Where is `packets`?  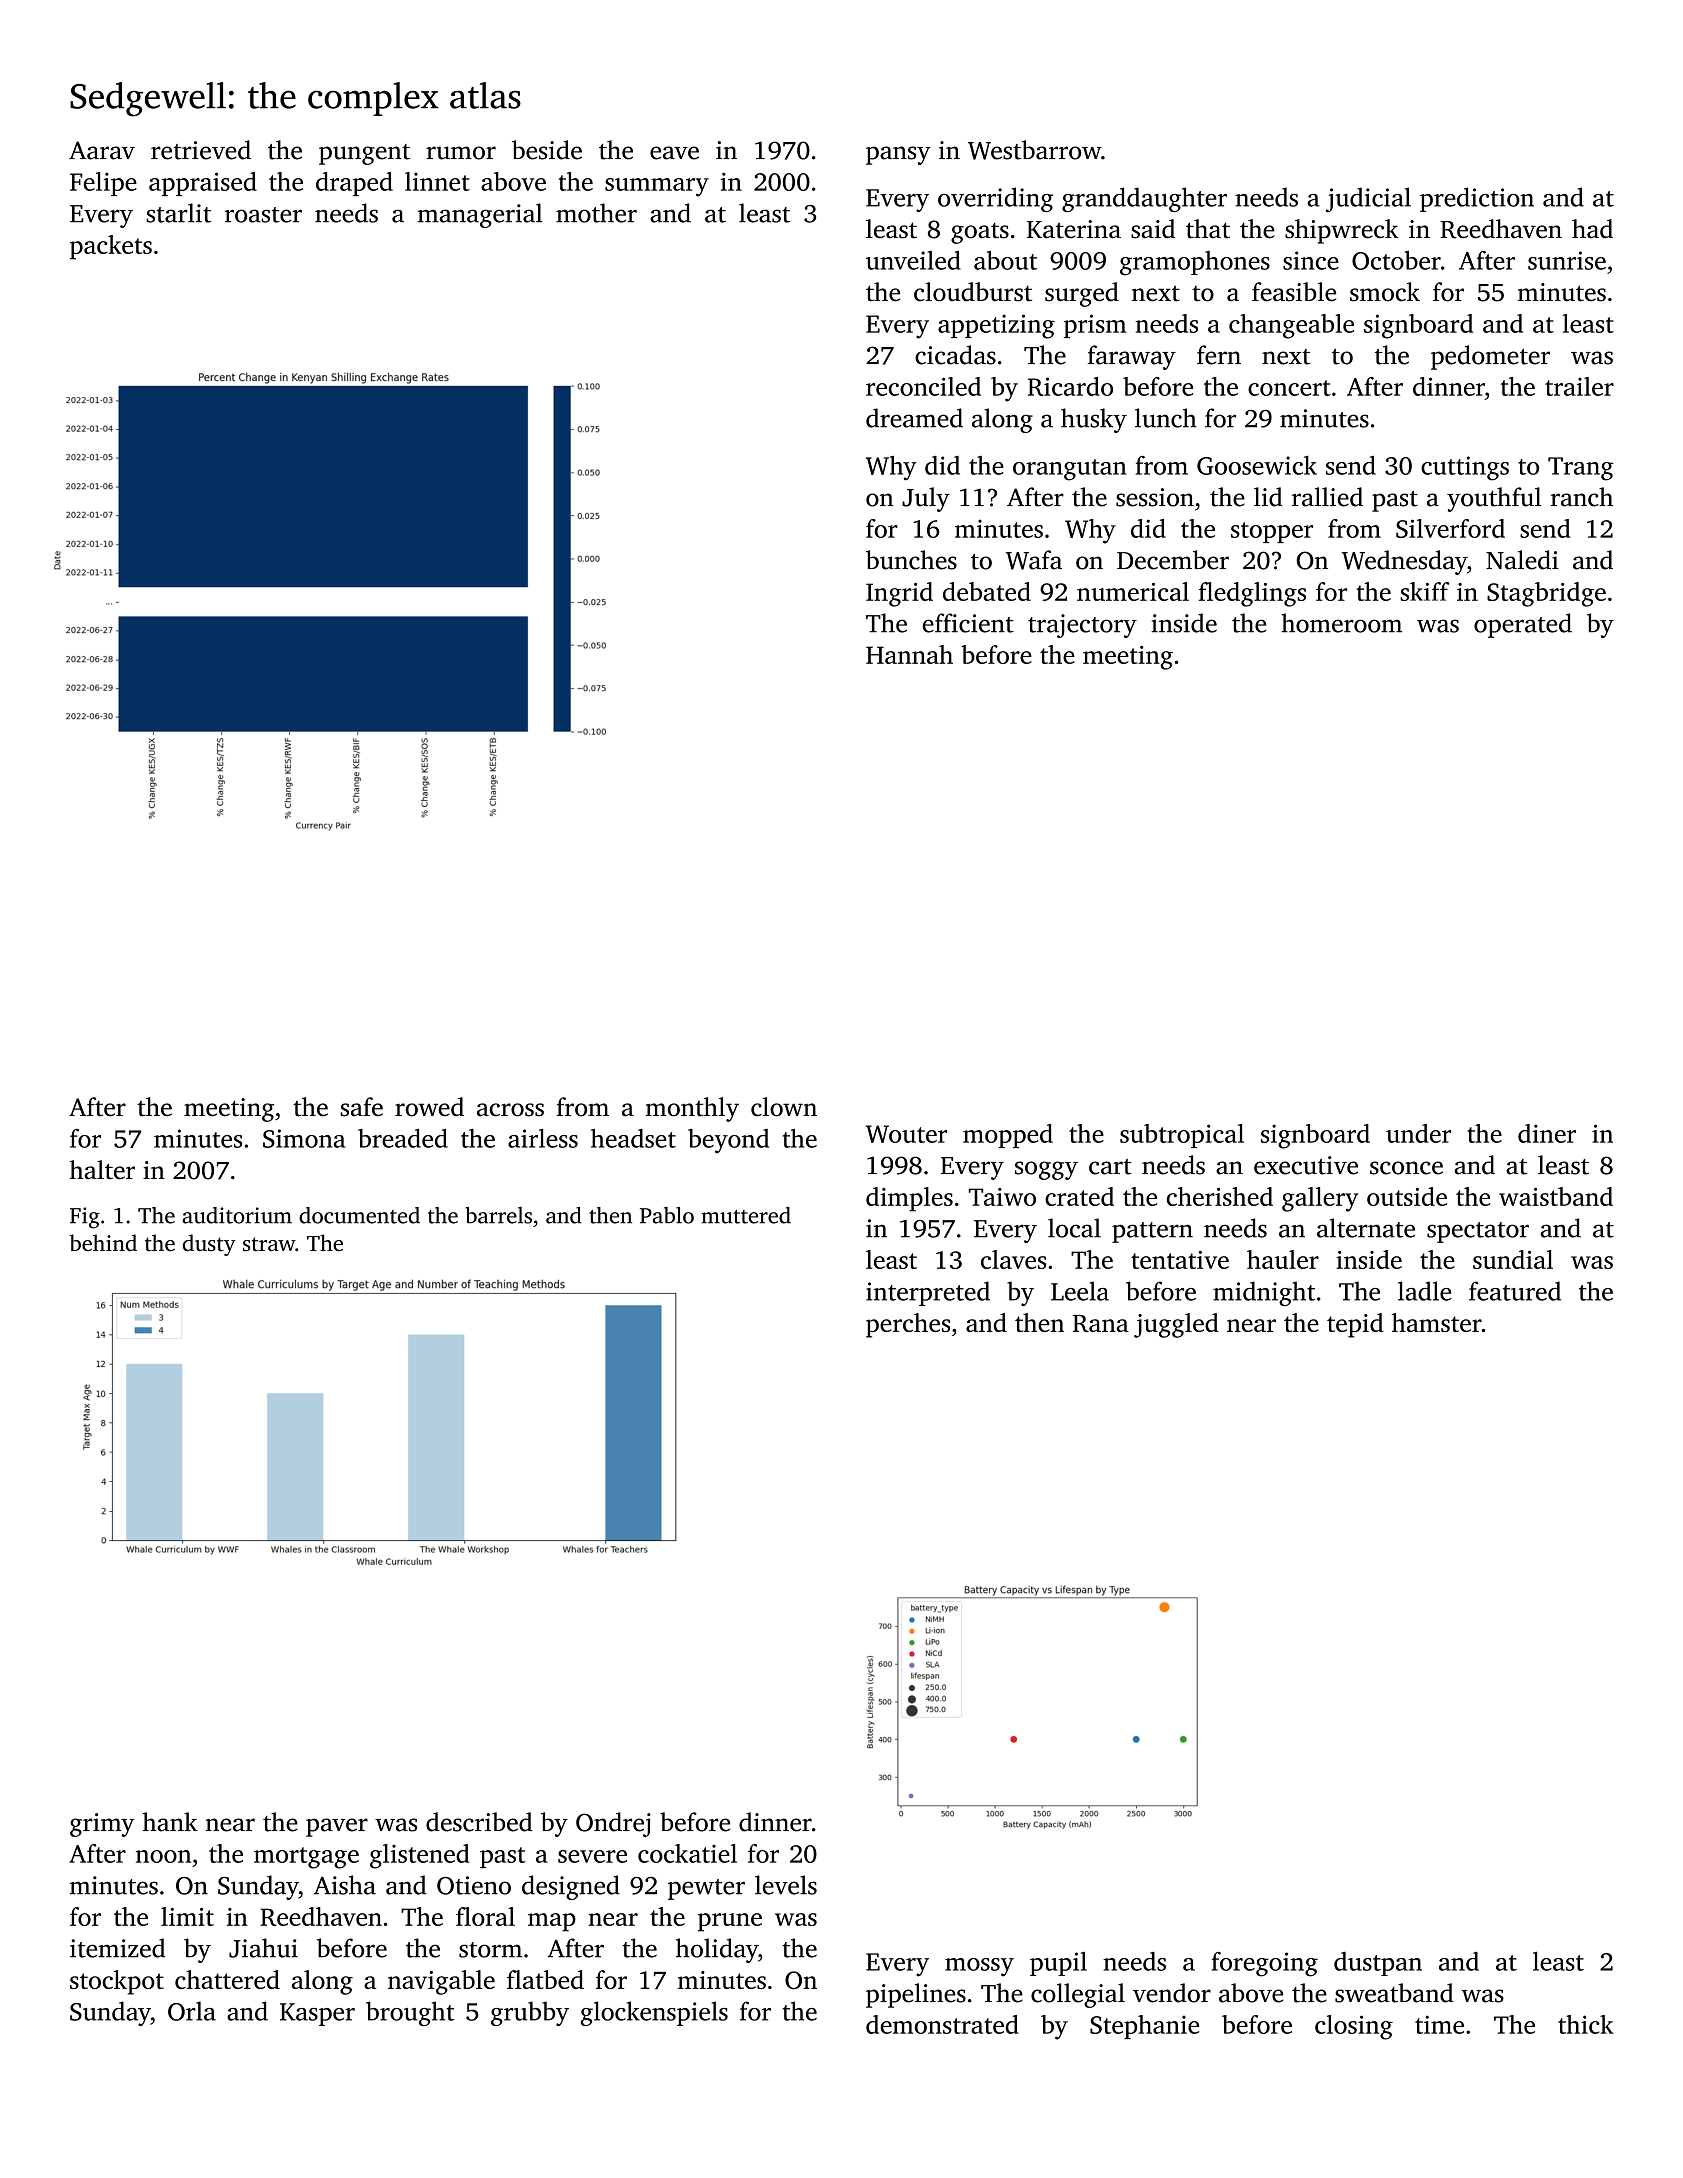
packets is located at coordinates (111, 247).
